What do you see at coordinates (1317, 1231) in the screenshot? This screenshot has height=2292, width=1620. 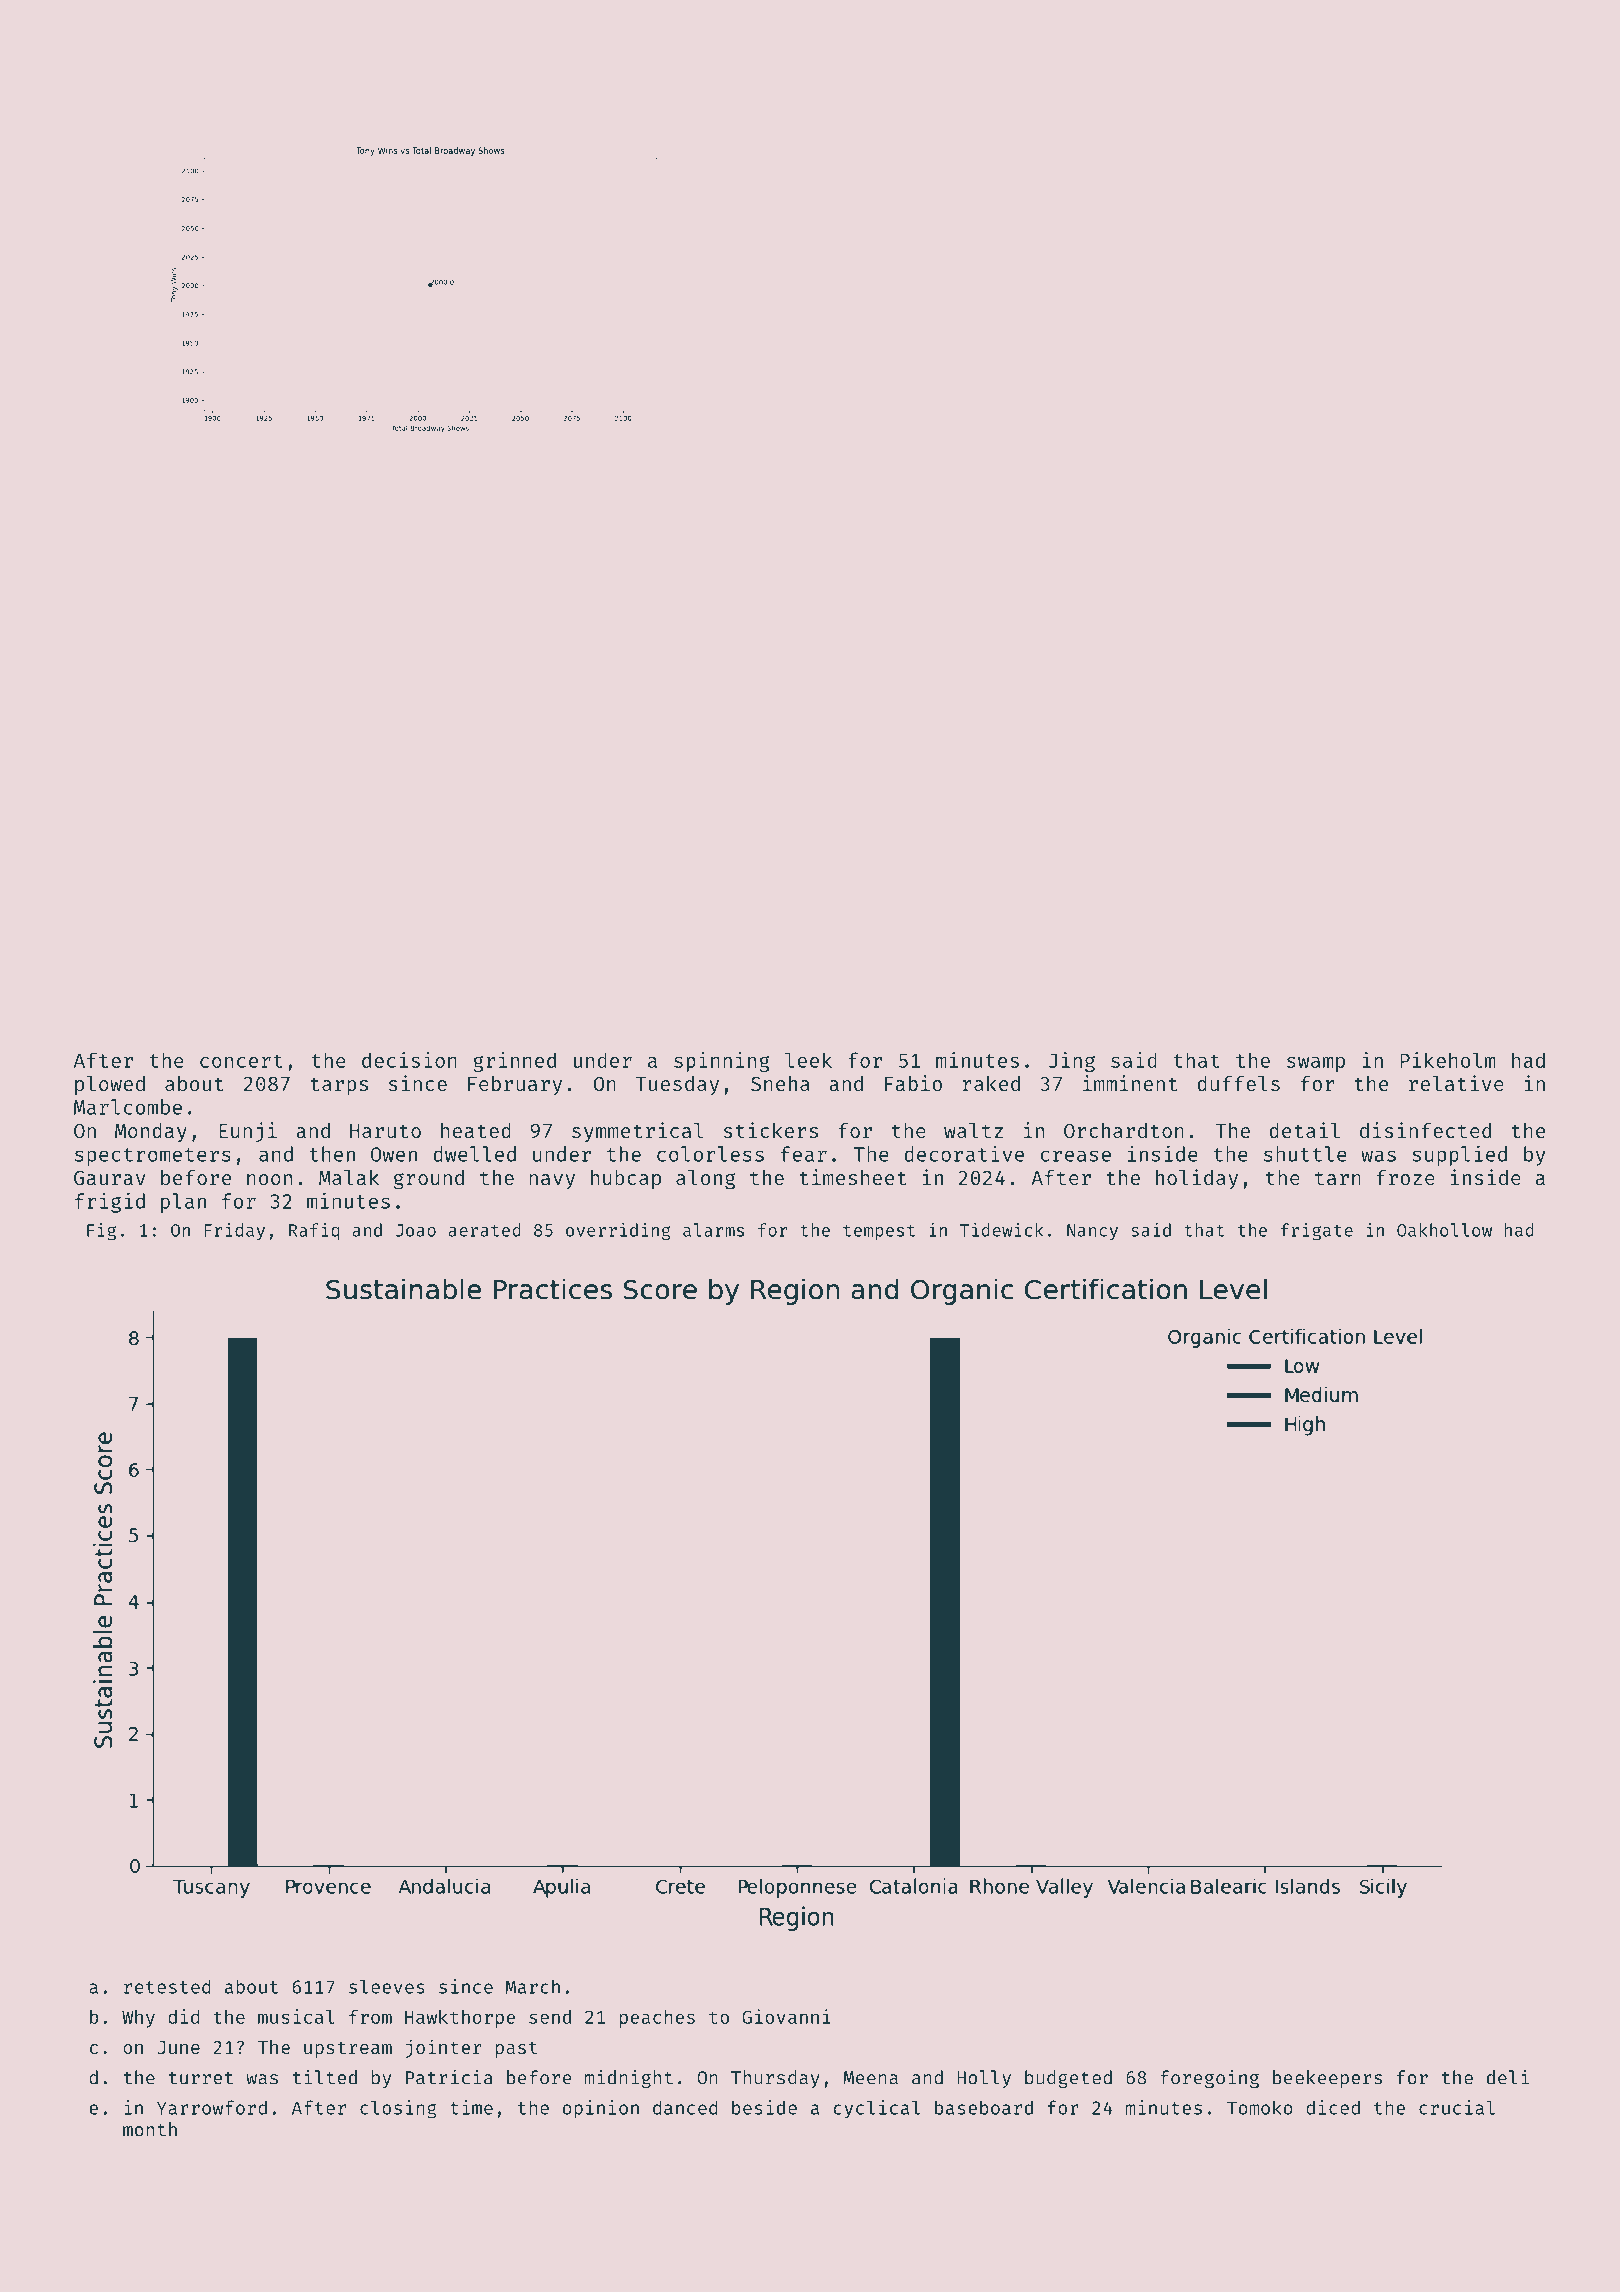 I see `frigate` at bounding box center [1317, 1231].
